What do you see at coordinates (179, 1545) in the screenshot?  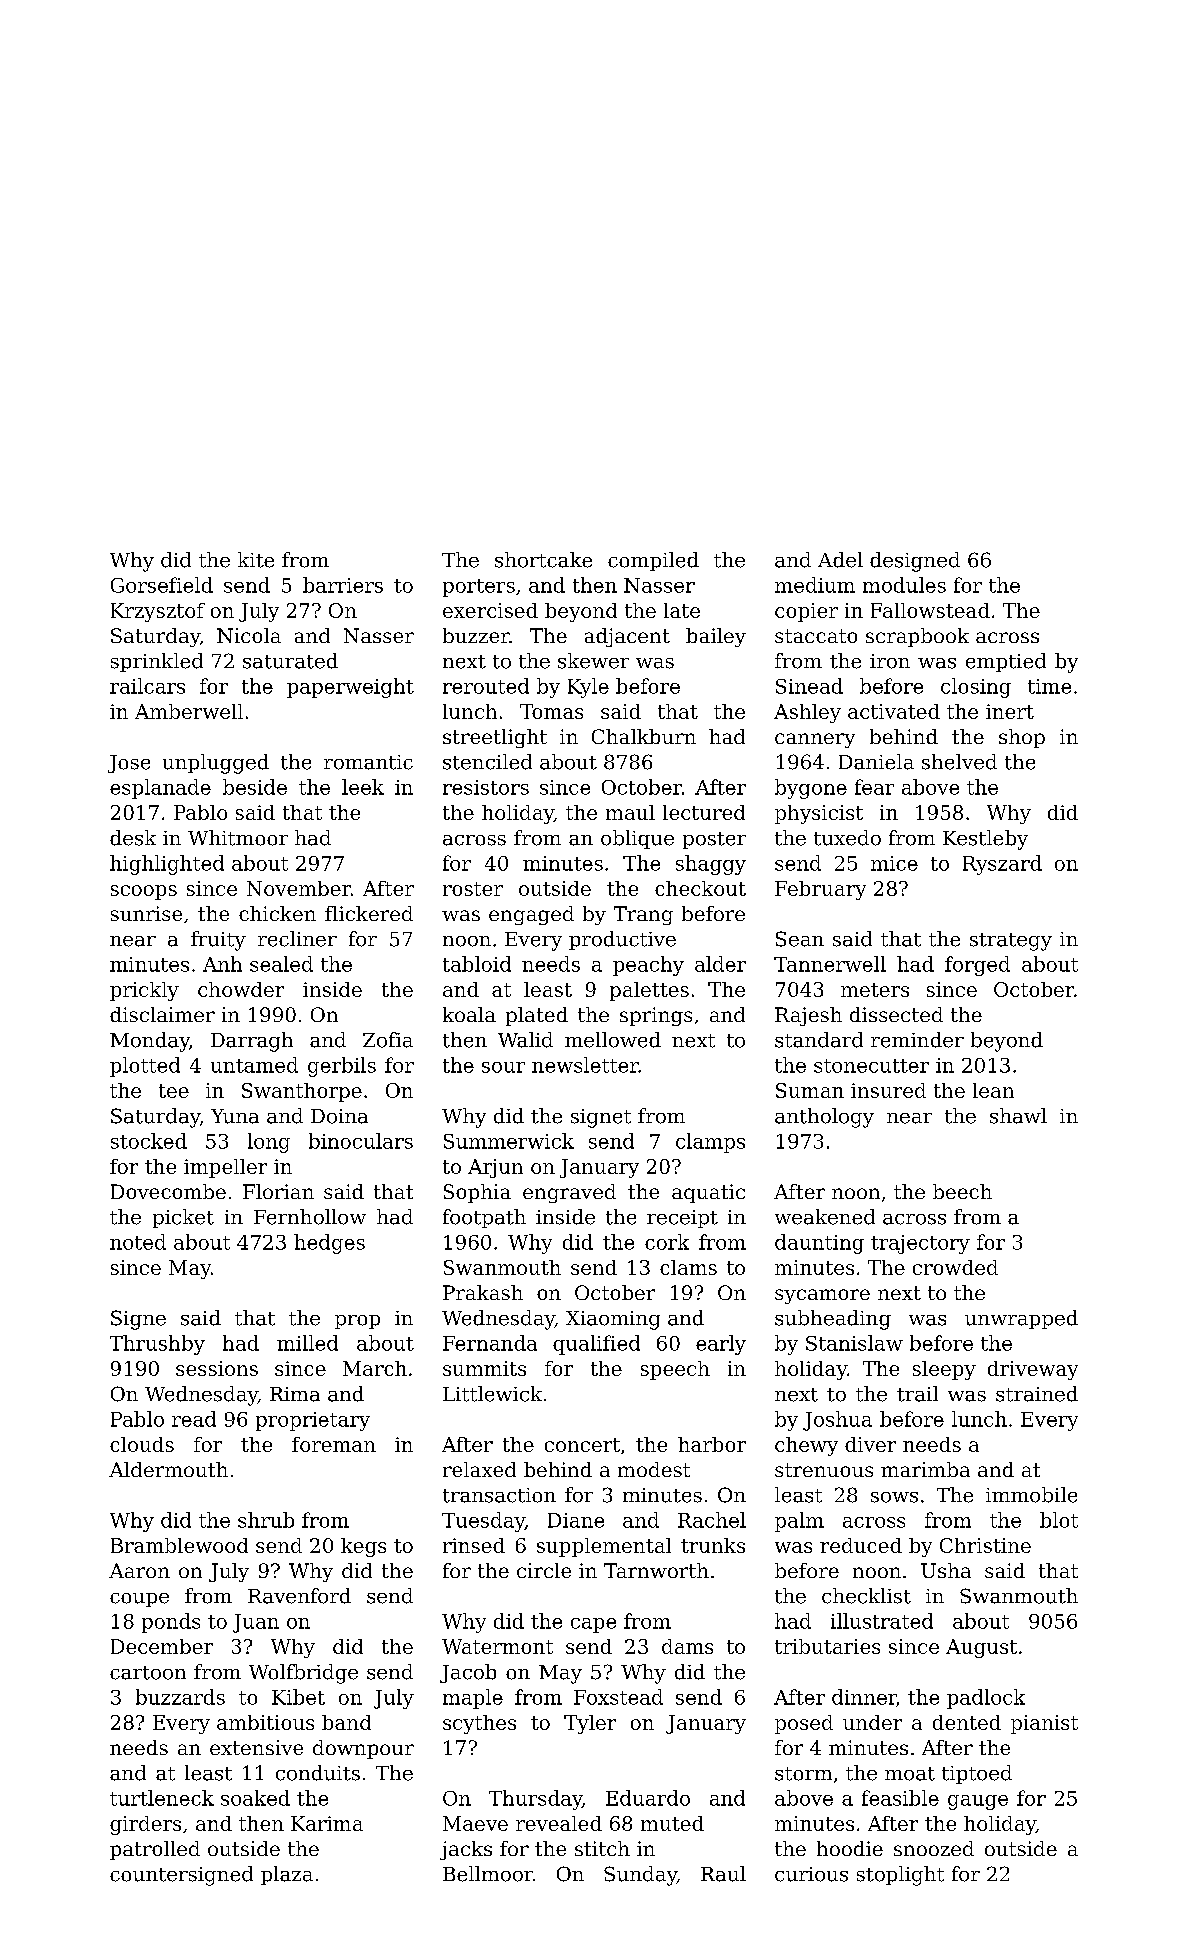 I see `Bramblewood` at bounding box center [179, 1545].
